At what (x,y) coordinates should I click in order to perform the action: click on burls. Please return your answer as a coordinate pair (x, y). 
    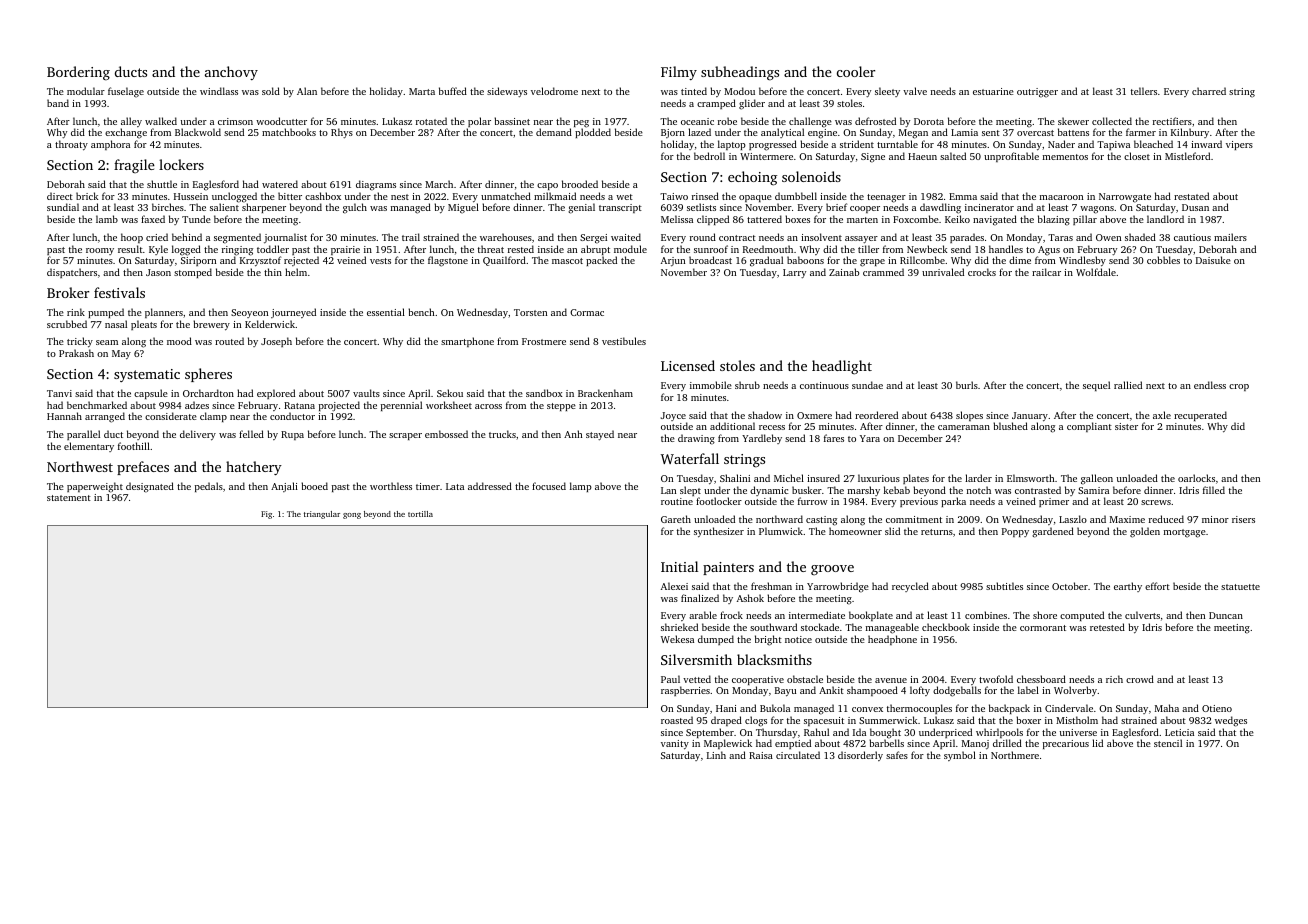
    Looking at the image, I should click on (967, 385).
